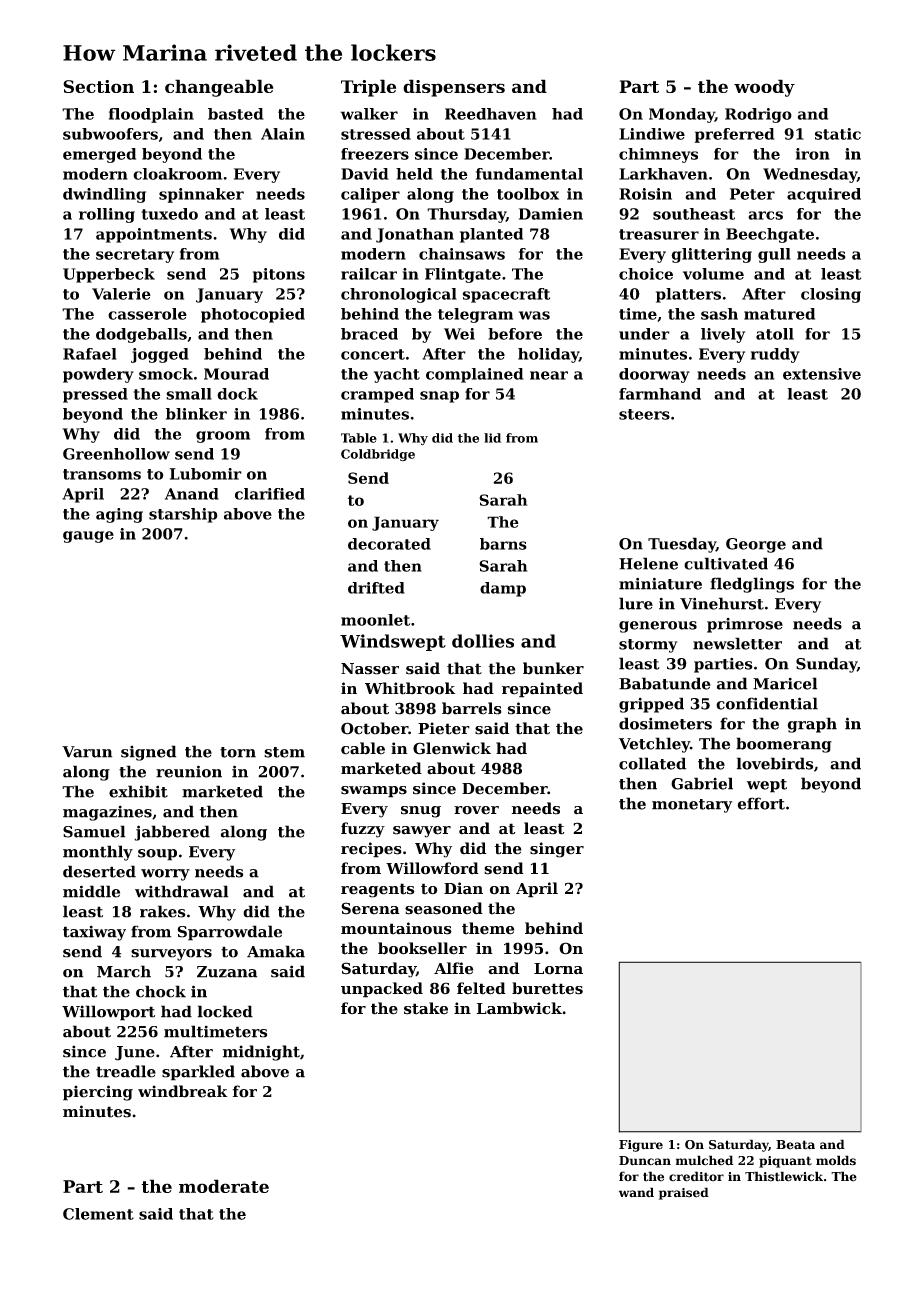 The image size is (924, 1308). Describe the element at coordinates (375, 620) in the screenshot. I see `moonlet` at that location.
